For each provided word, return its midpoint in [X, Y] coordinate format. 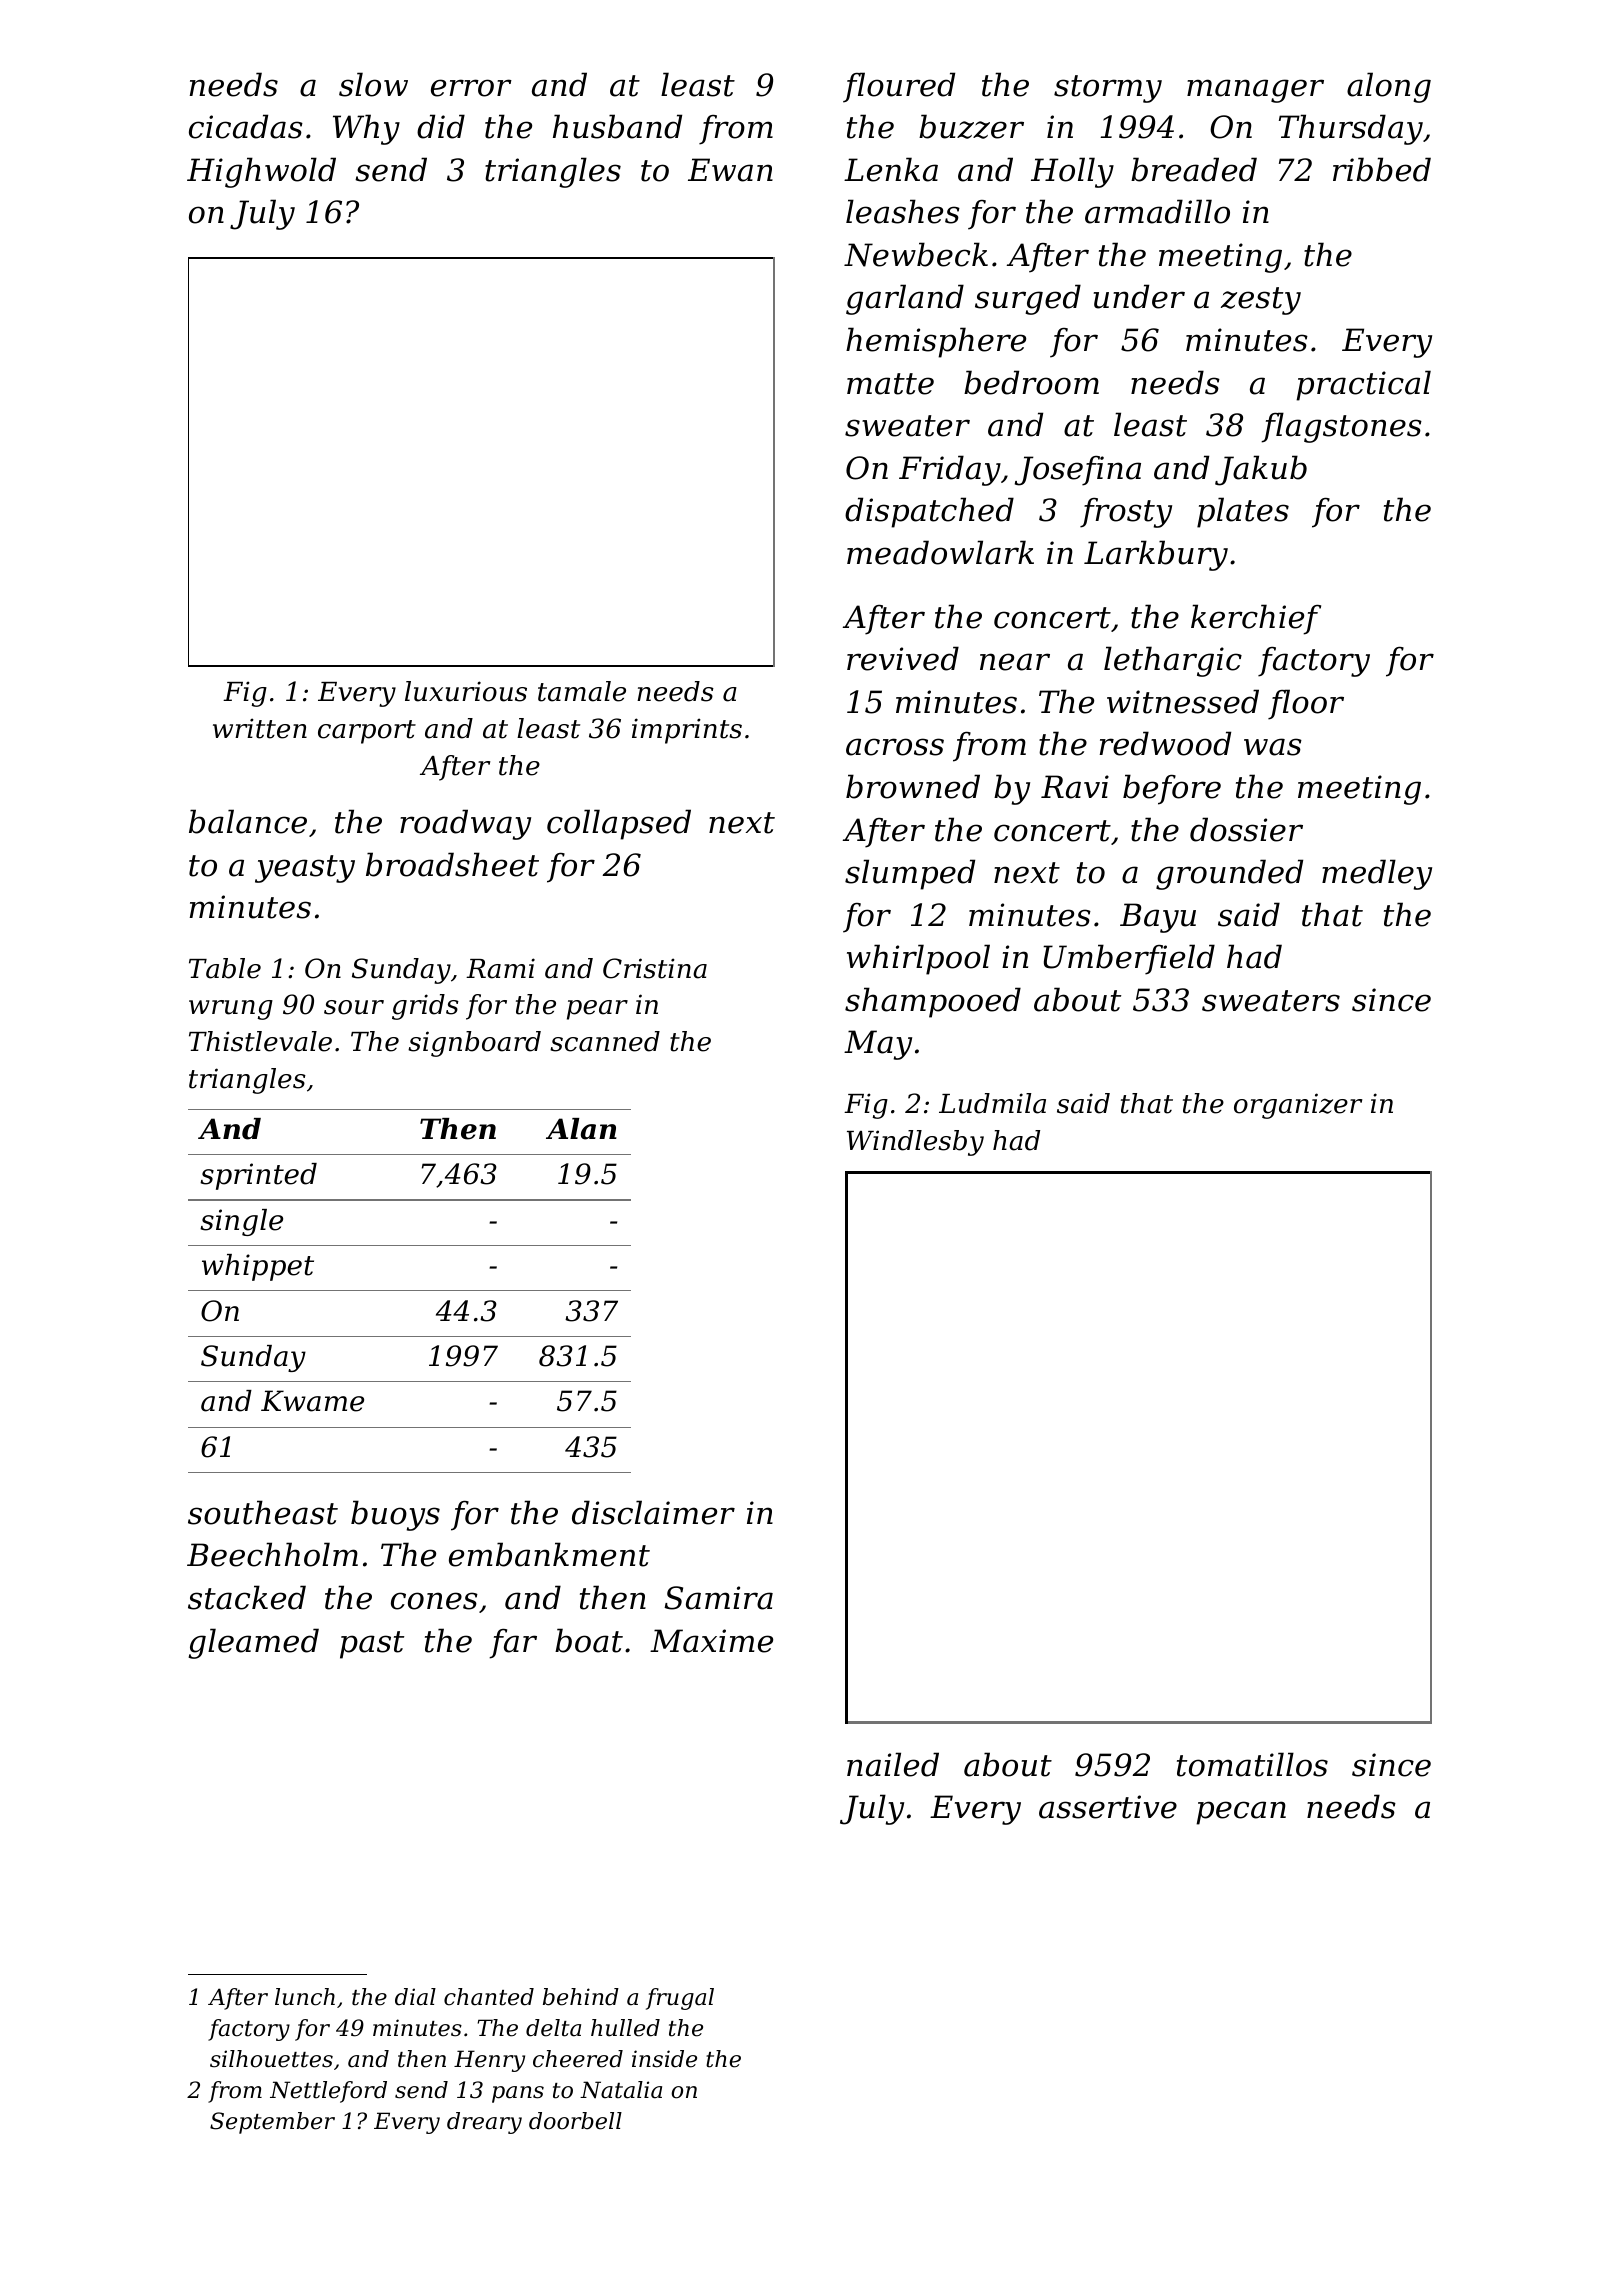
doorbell [575, 2121]
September [272, 2123]
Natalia [621, 2090]
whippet [258, 1267]
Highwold [261, 172]
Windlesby [915, 1143]
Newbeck [916, 254]
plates [1243, 512]
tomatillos [1252, 1764]
